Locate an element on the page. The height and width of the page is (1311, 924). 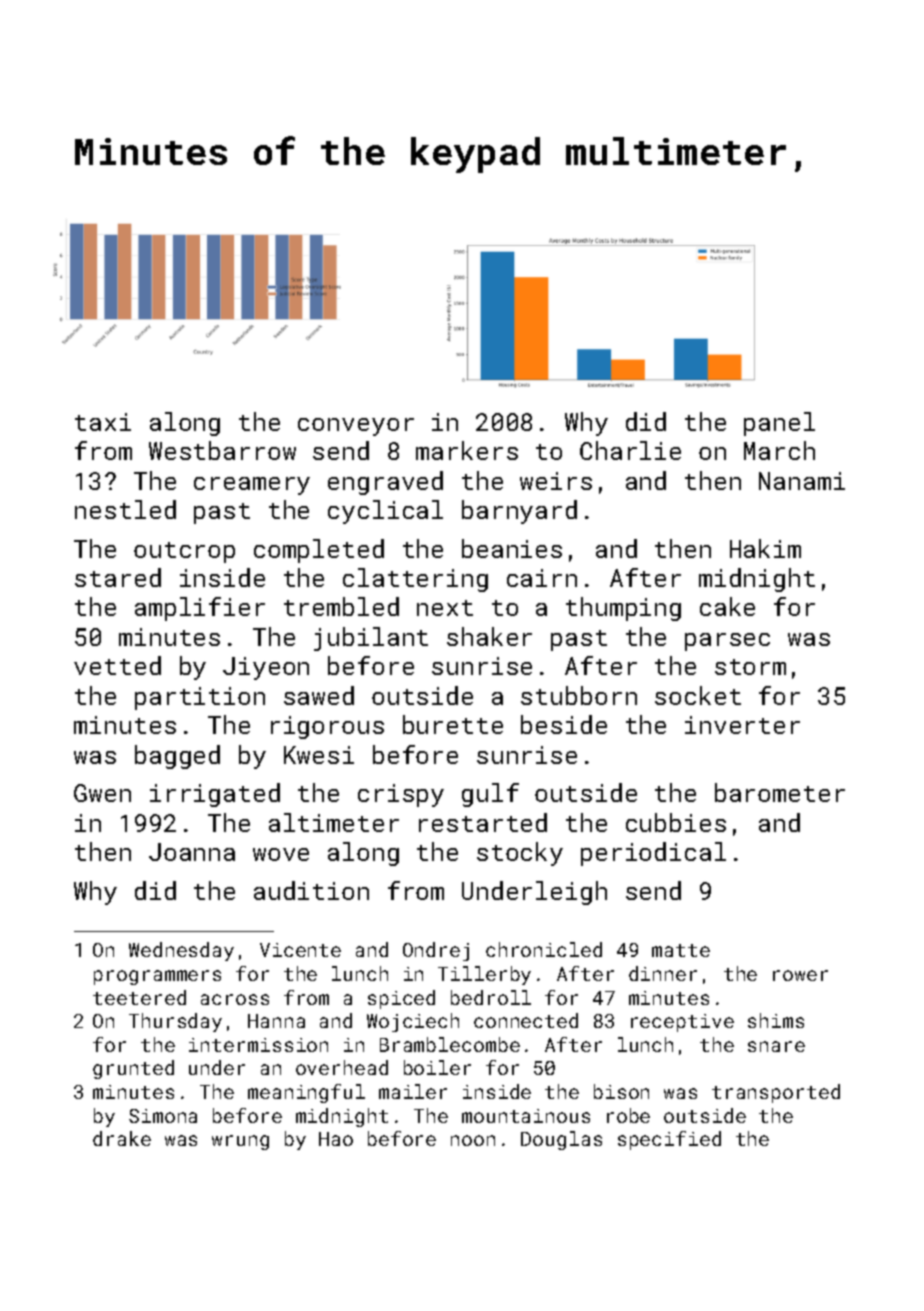
irrigated is located at coordinates (215, 795).
